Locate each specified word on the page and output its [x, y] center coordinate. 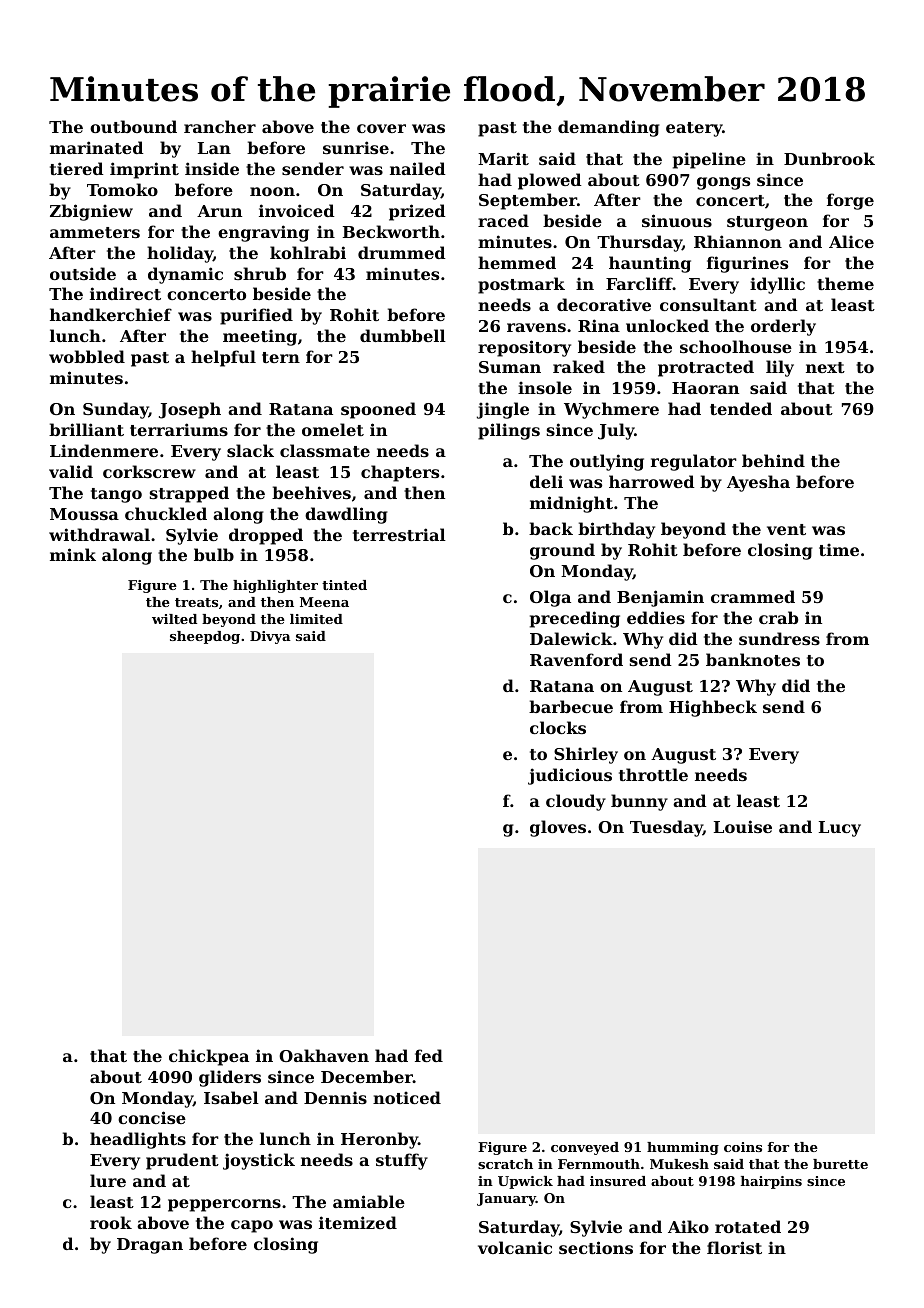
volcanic [515, 1247]
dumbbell [403, 335]
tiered [77, 168]
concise [152, 1117]
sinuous [677, 220]
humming [683, 1148]
